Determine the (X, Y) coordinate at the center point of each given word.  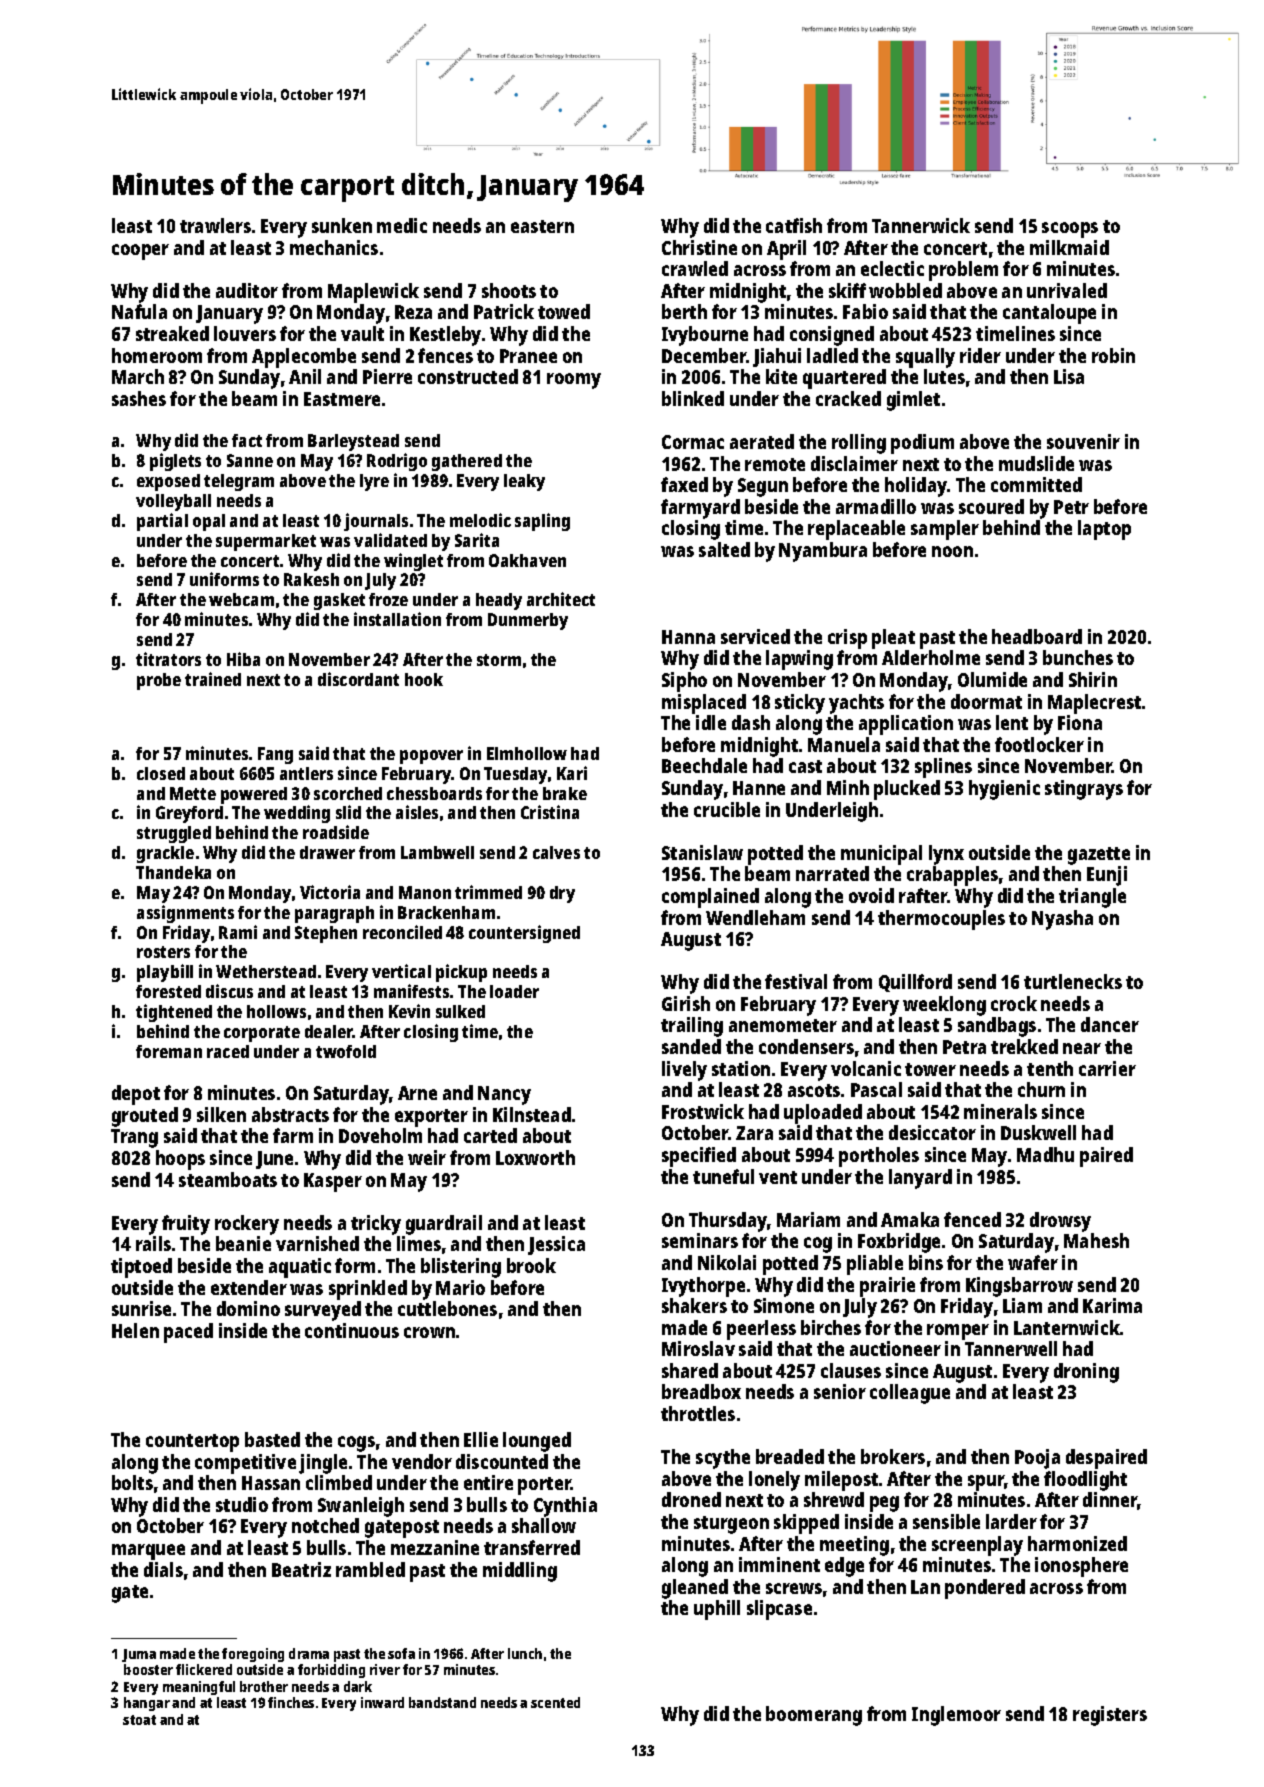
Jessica (556, 1245)
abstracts (290, 1114)
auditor (247, 290)
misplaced (704, 704)
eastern (542, 226)
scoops (1070, 230)
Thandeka (173, 872)
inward (382, 1702)
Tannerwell (1011, 1348)
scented (555, 1702)
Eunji (1107, 876)
